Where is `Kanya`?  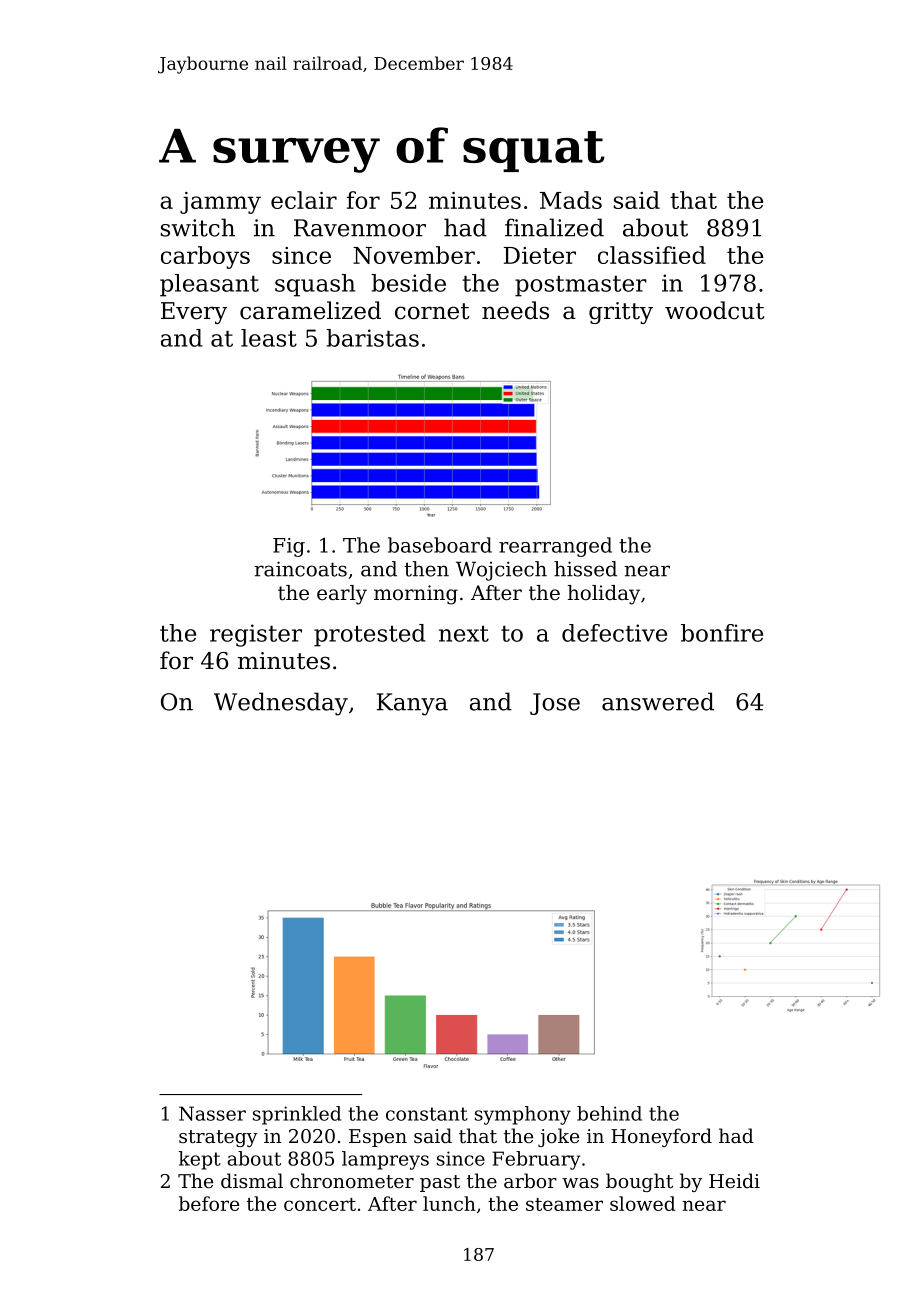
Kanya is located at coordinates (412, 704).
